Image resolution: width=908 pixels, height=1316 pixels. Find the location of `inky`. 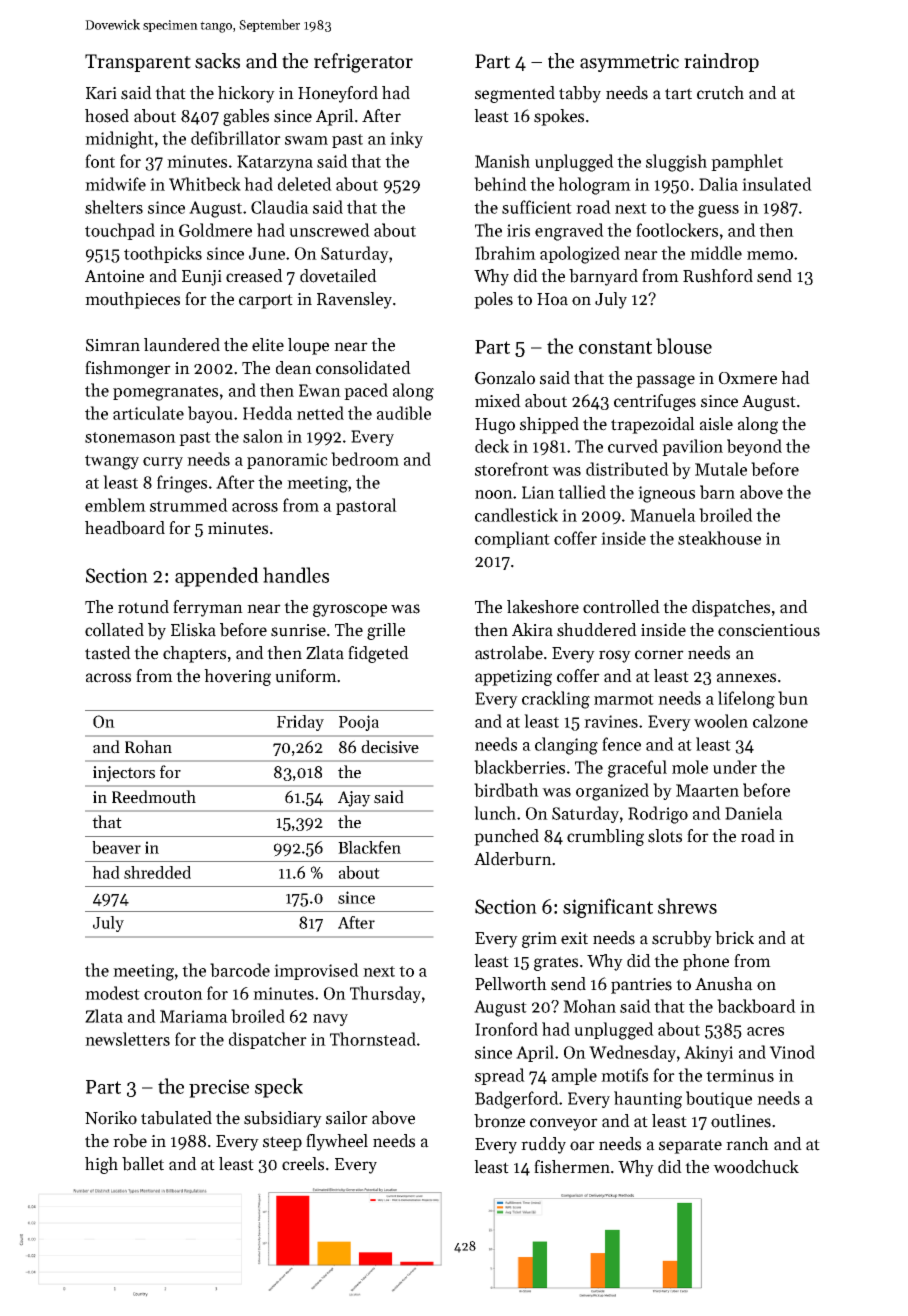

inky is located at coordinates (406, 139).
